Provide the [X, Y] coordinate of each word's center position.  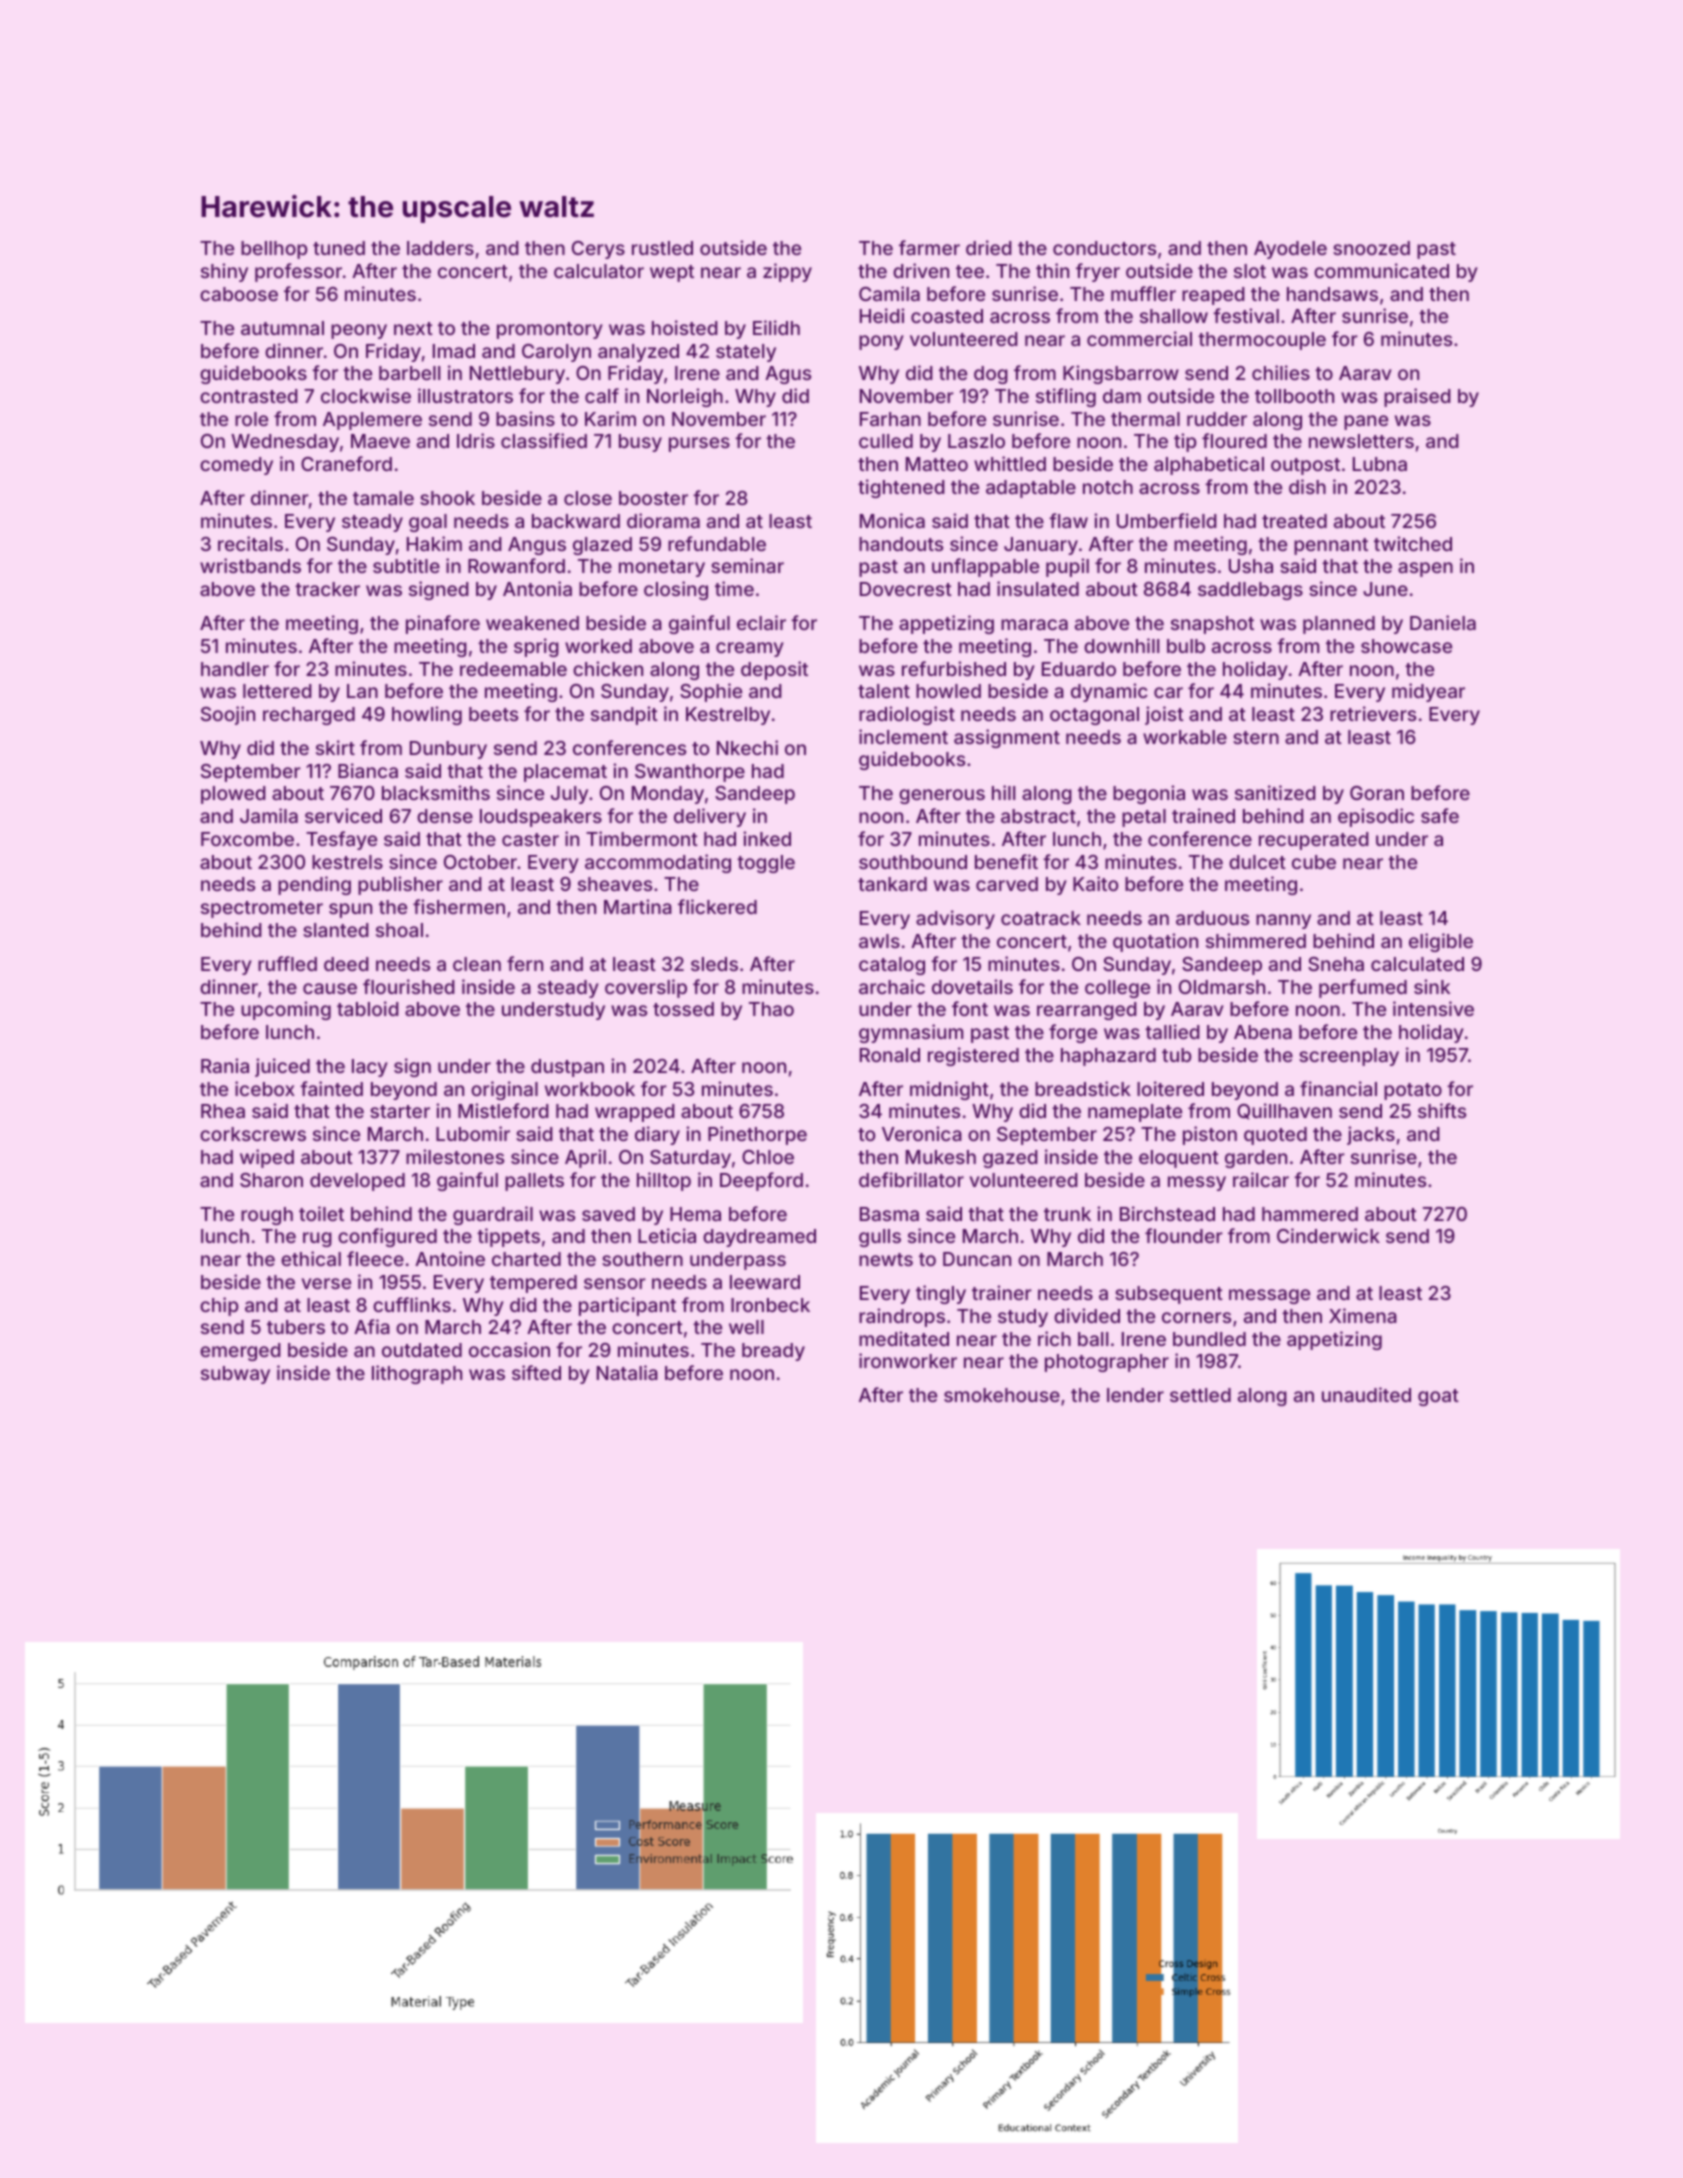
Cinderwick [1328, 1235]
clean [477, 964]
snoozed [1371, 248]
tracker [327, 589]
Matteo [937, 464]
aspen [1425, 569]
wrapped [635, 1113]
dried [989, 247]
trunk [1067, 1214]
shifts [1442, 1110]
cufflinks [412, 1304]
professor [298, 272]
